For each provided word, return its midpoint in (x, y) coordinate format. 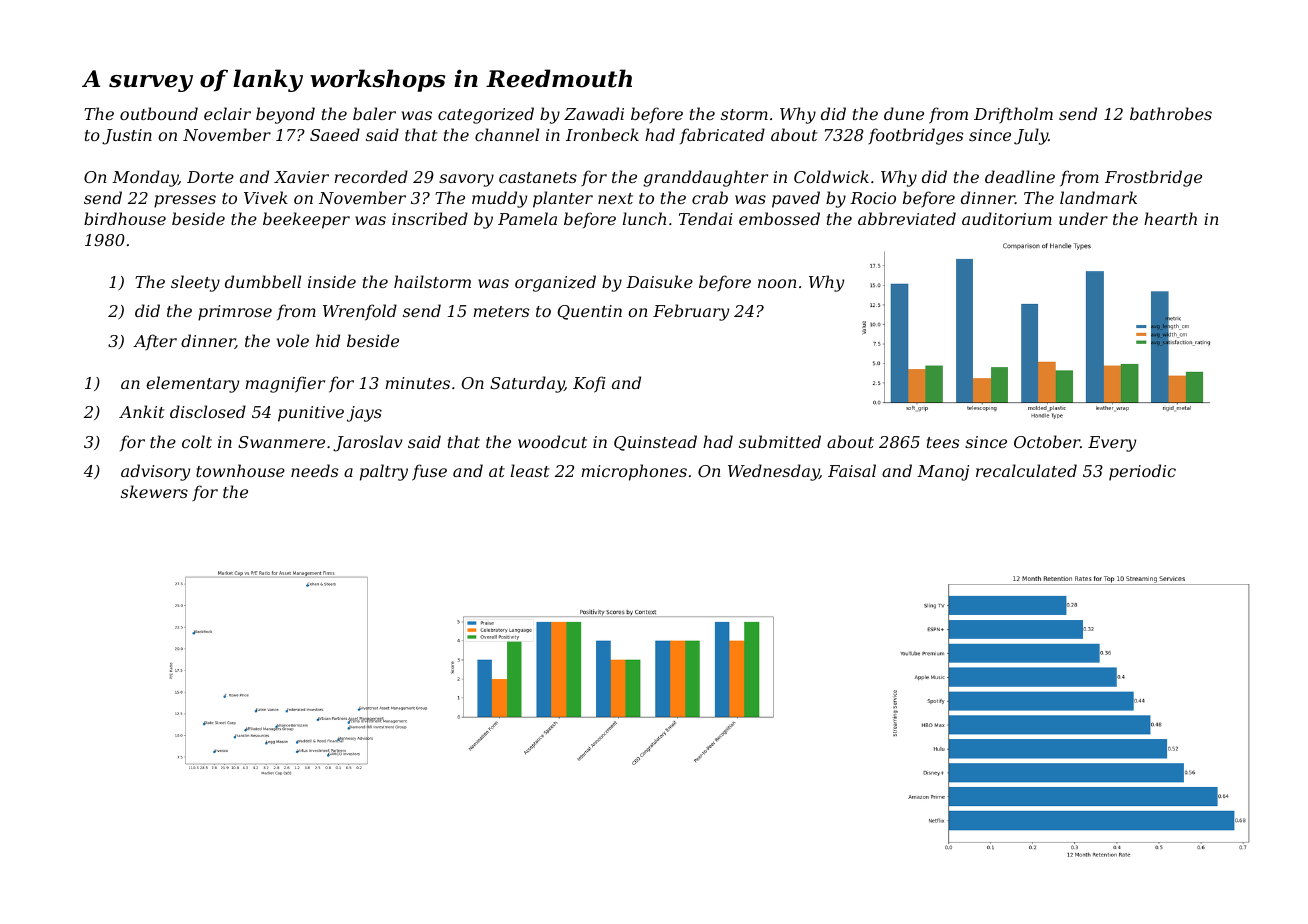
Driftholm (1013, 115)
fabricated (722, 136)
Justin (127, 137)
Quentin (590, 312)
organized (555, 283)
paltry (384, 472)
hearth (1170, 218)
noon (777, 283)
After (155, 342)
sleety (195, 283)
